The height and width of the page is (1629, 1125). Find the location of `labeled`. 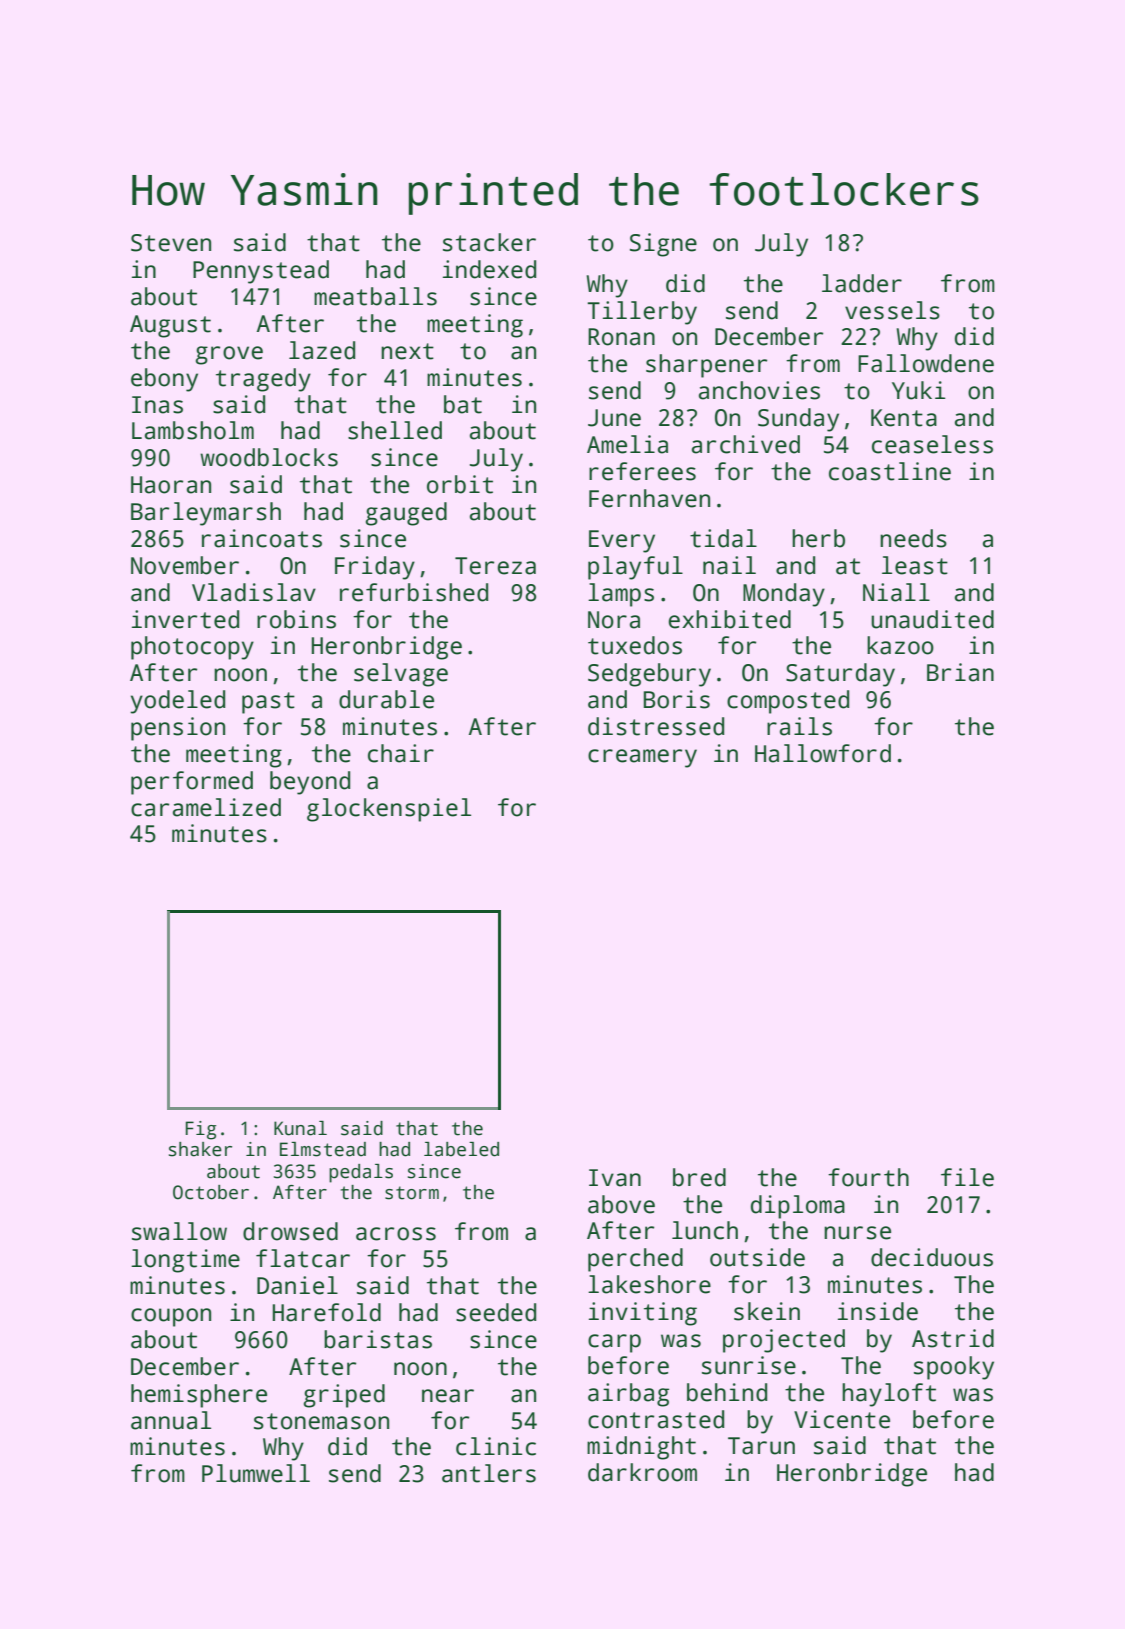

labeled is located at coordinates (461, 1149).
